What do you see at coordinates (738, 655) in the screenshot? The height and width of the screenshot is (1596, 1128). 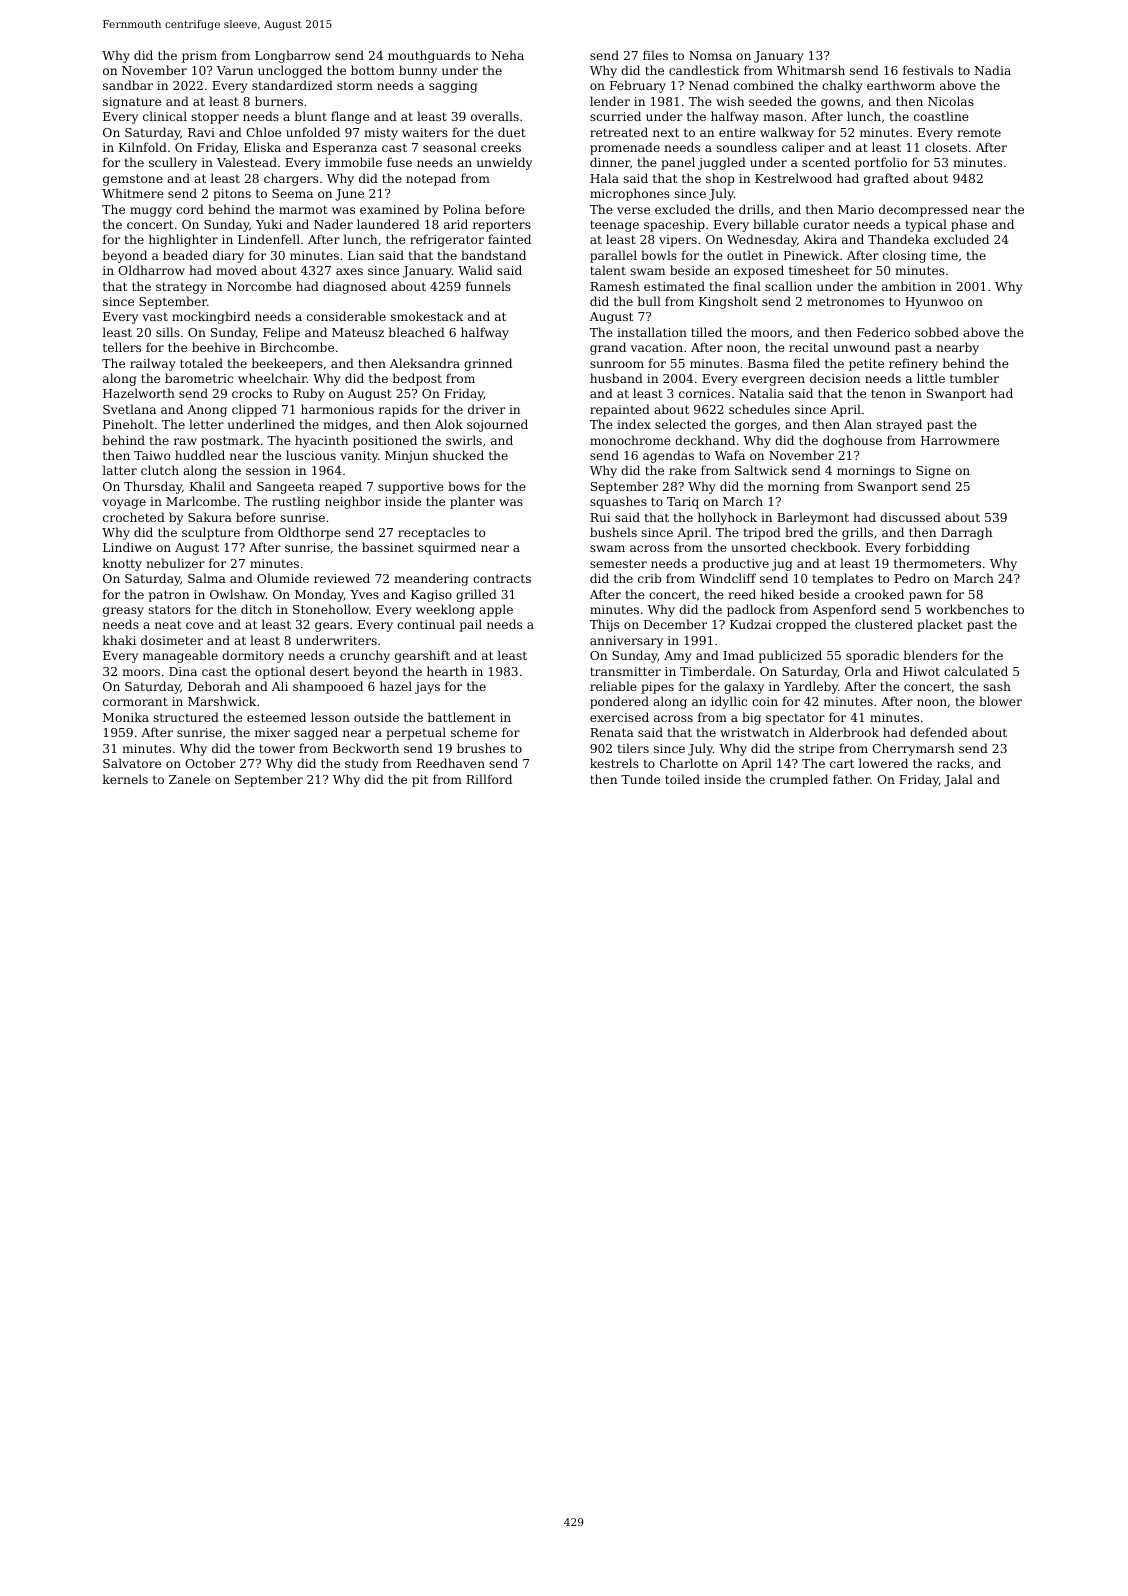 I see `Imad` at bounding box center [738, 655].
